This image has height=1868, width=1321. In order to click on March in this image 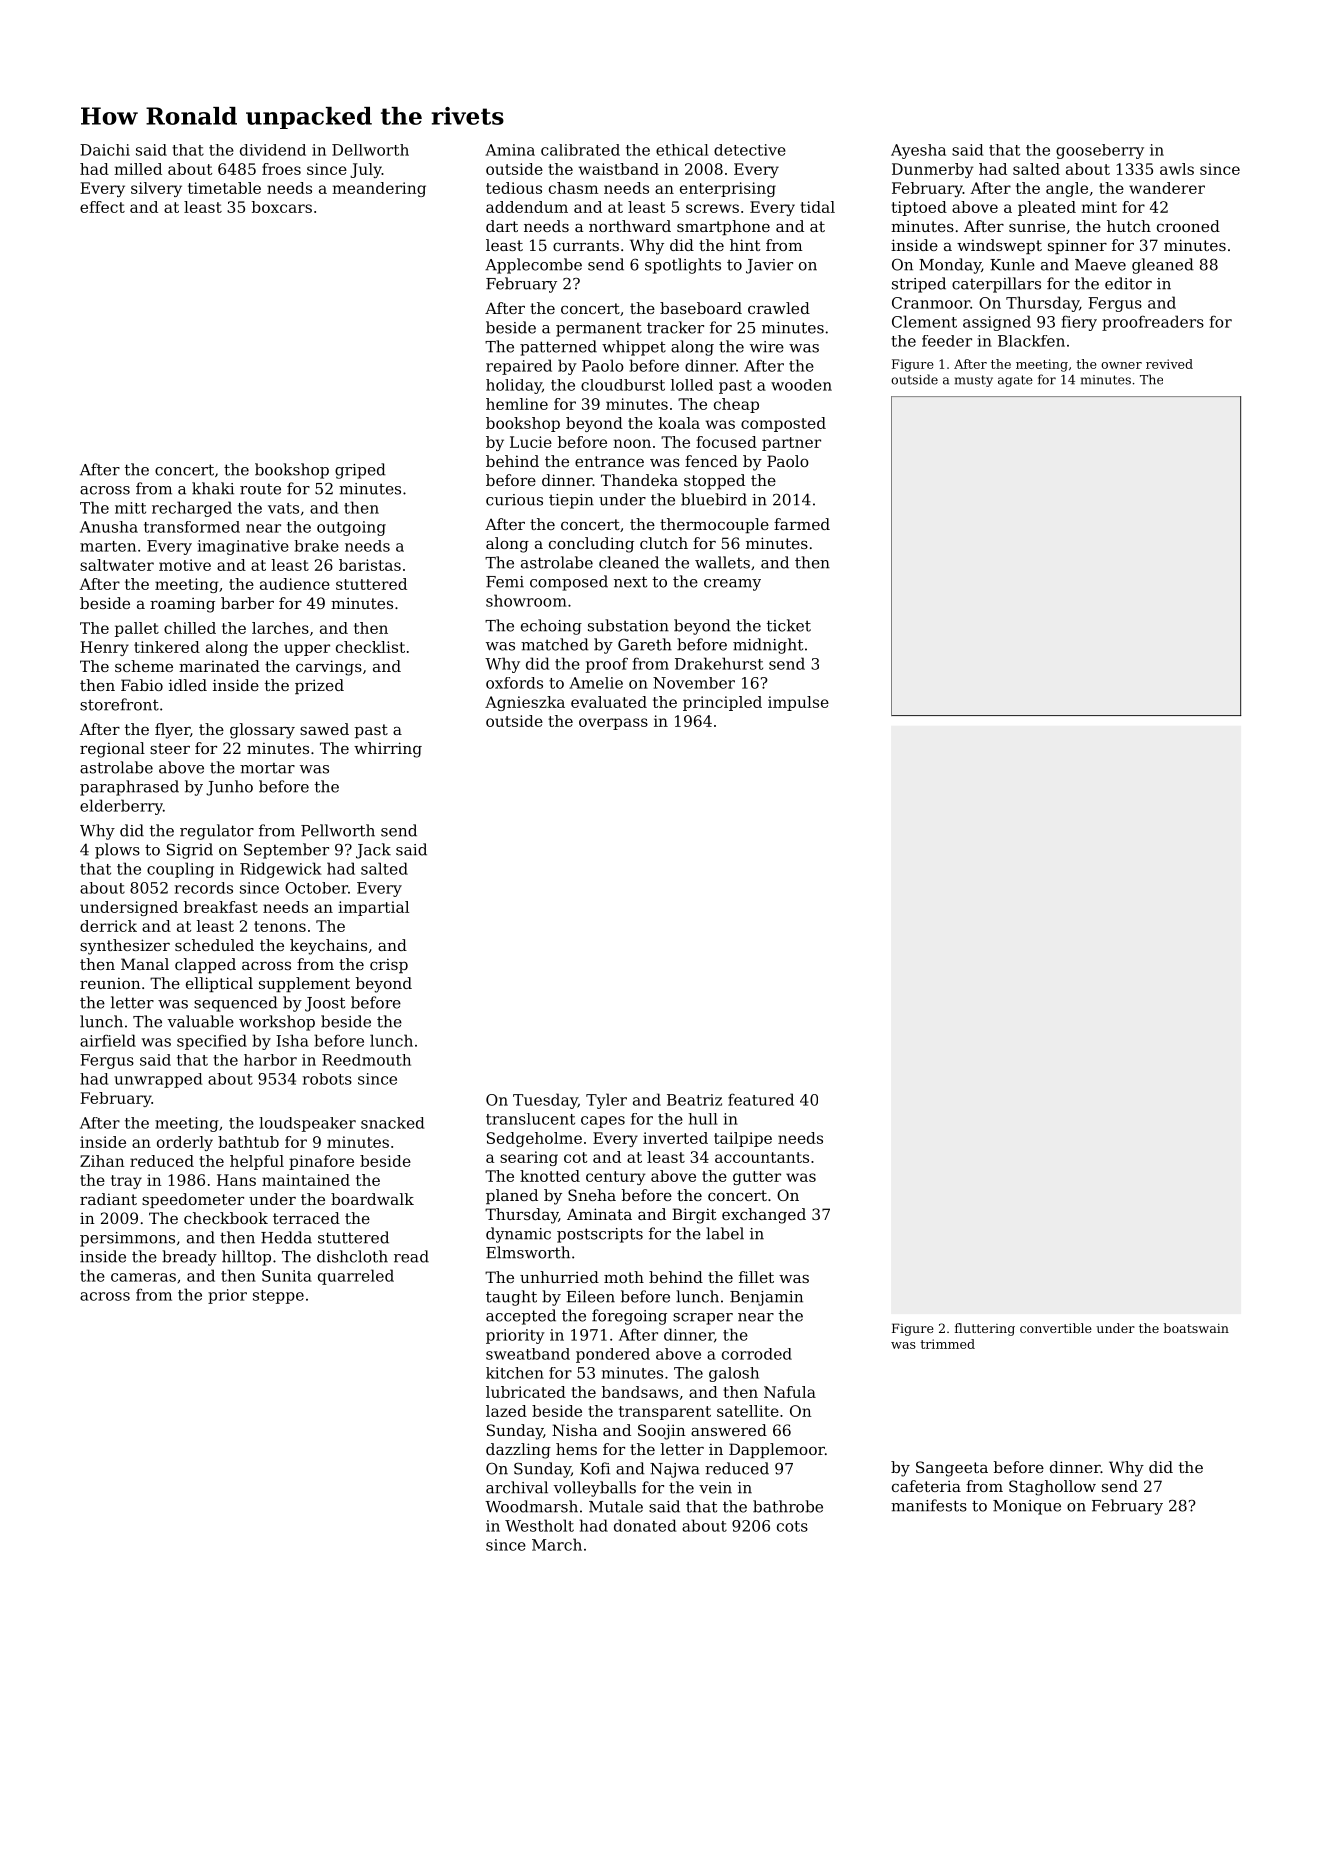, I will do `click(557, 1544)`.
